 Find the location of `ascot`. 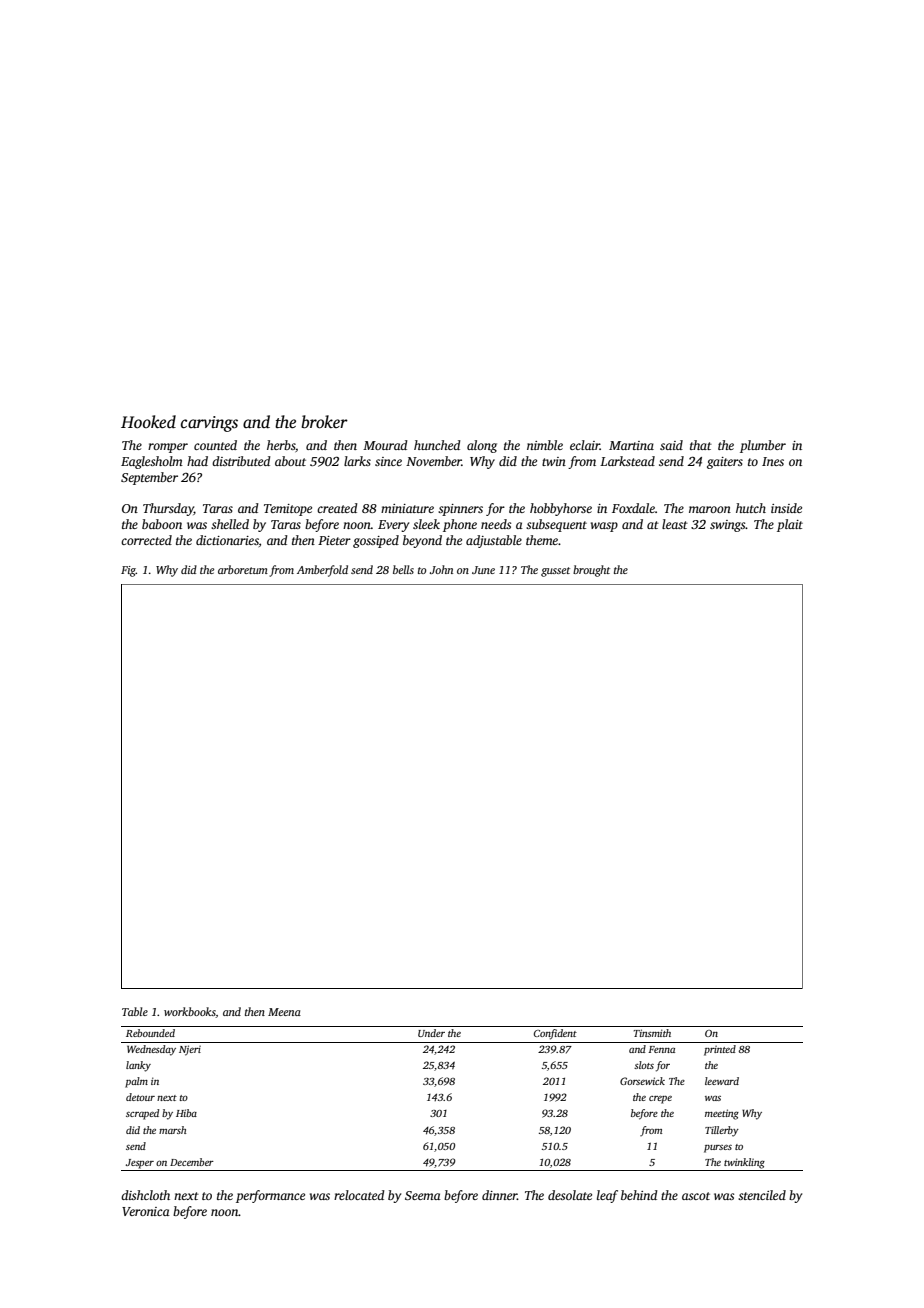

ascot is located at coordinates (696, 1196).
